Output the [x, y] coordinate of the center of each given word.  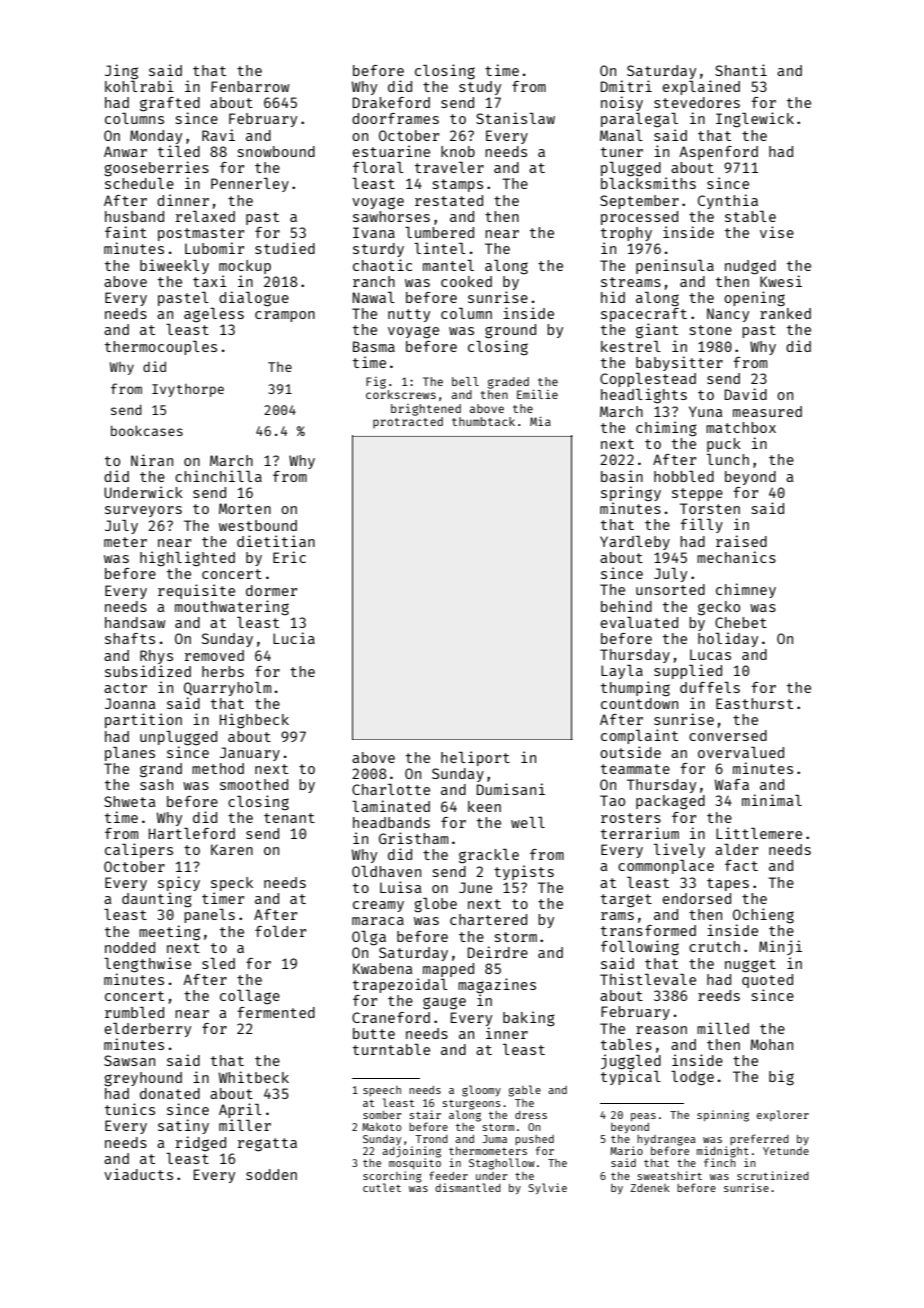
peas [643, 1117]
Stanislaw [515, 118]
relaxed [205, 216]
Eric [289, 557]
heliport [475, 758]
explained [701, 87]
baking [529, 1018]
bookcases [147, 430]
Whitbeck [254, 1077]
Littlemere [759, 833]
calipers [139, 850]
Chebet [741, 622]
